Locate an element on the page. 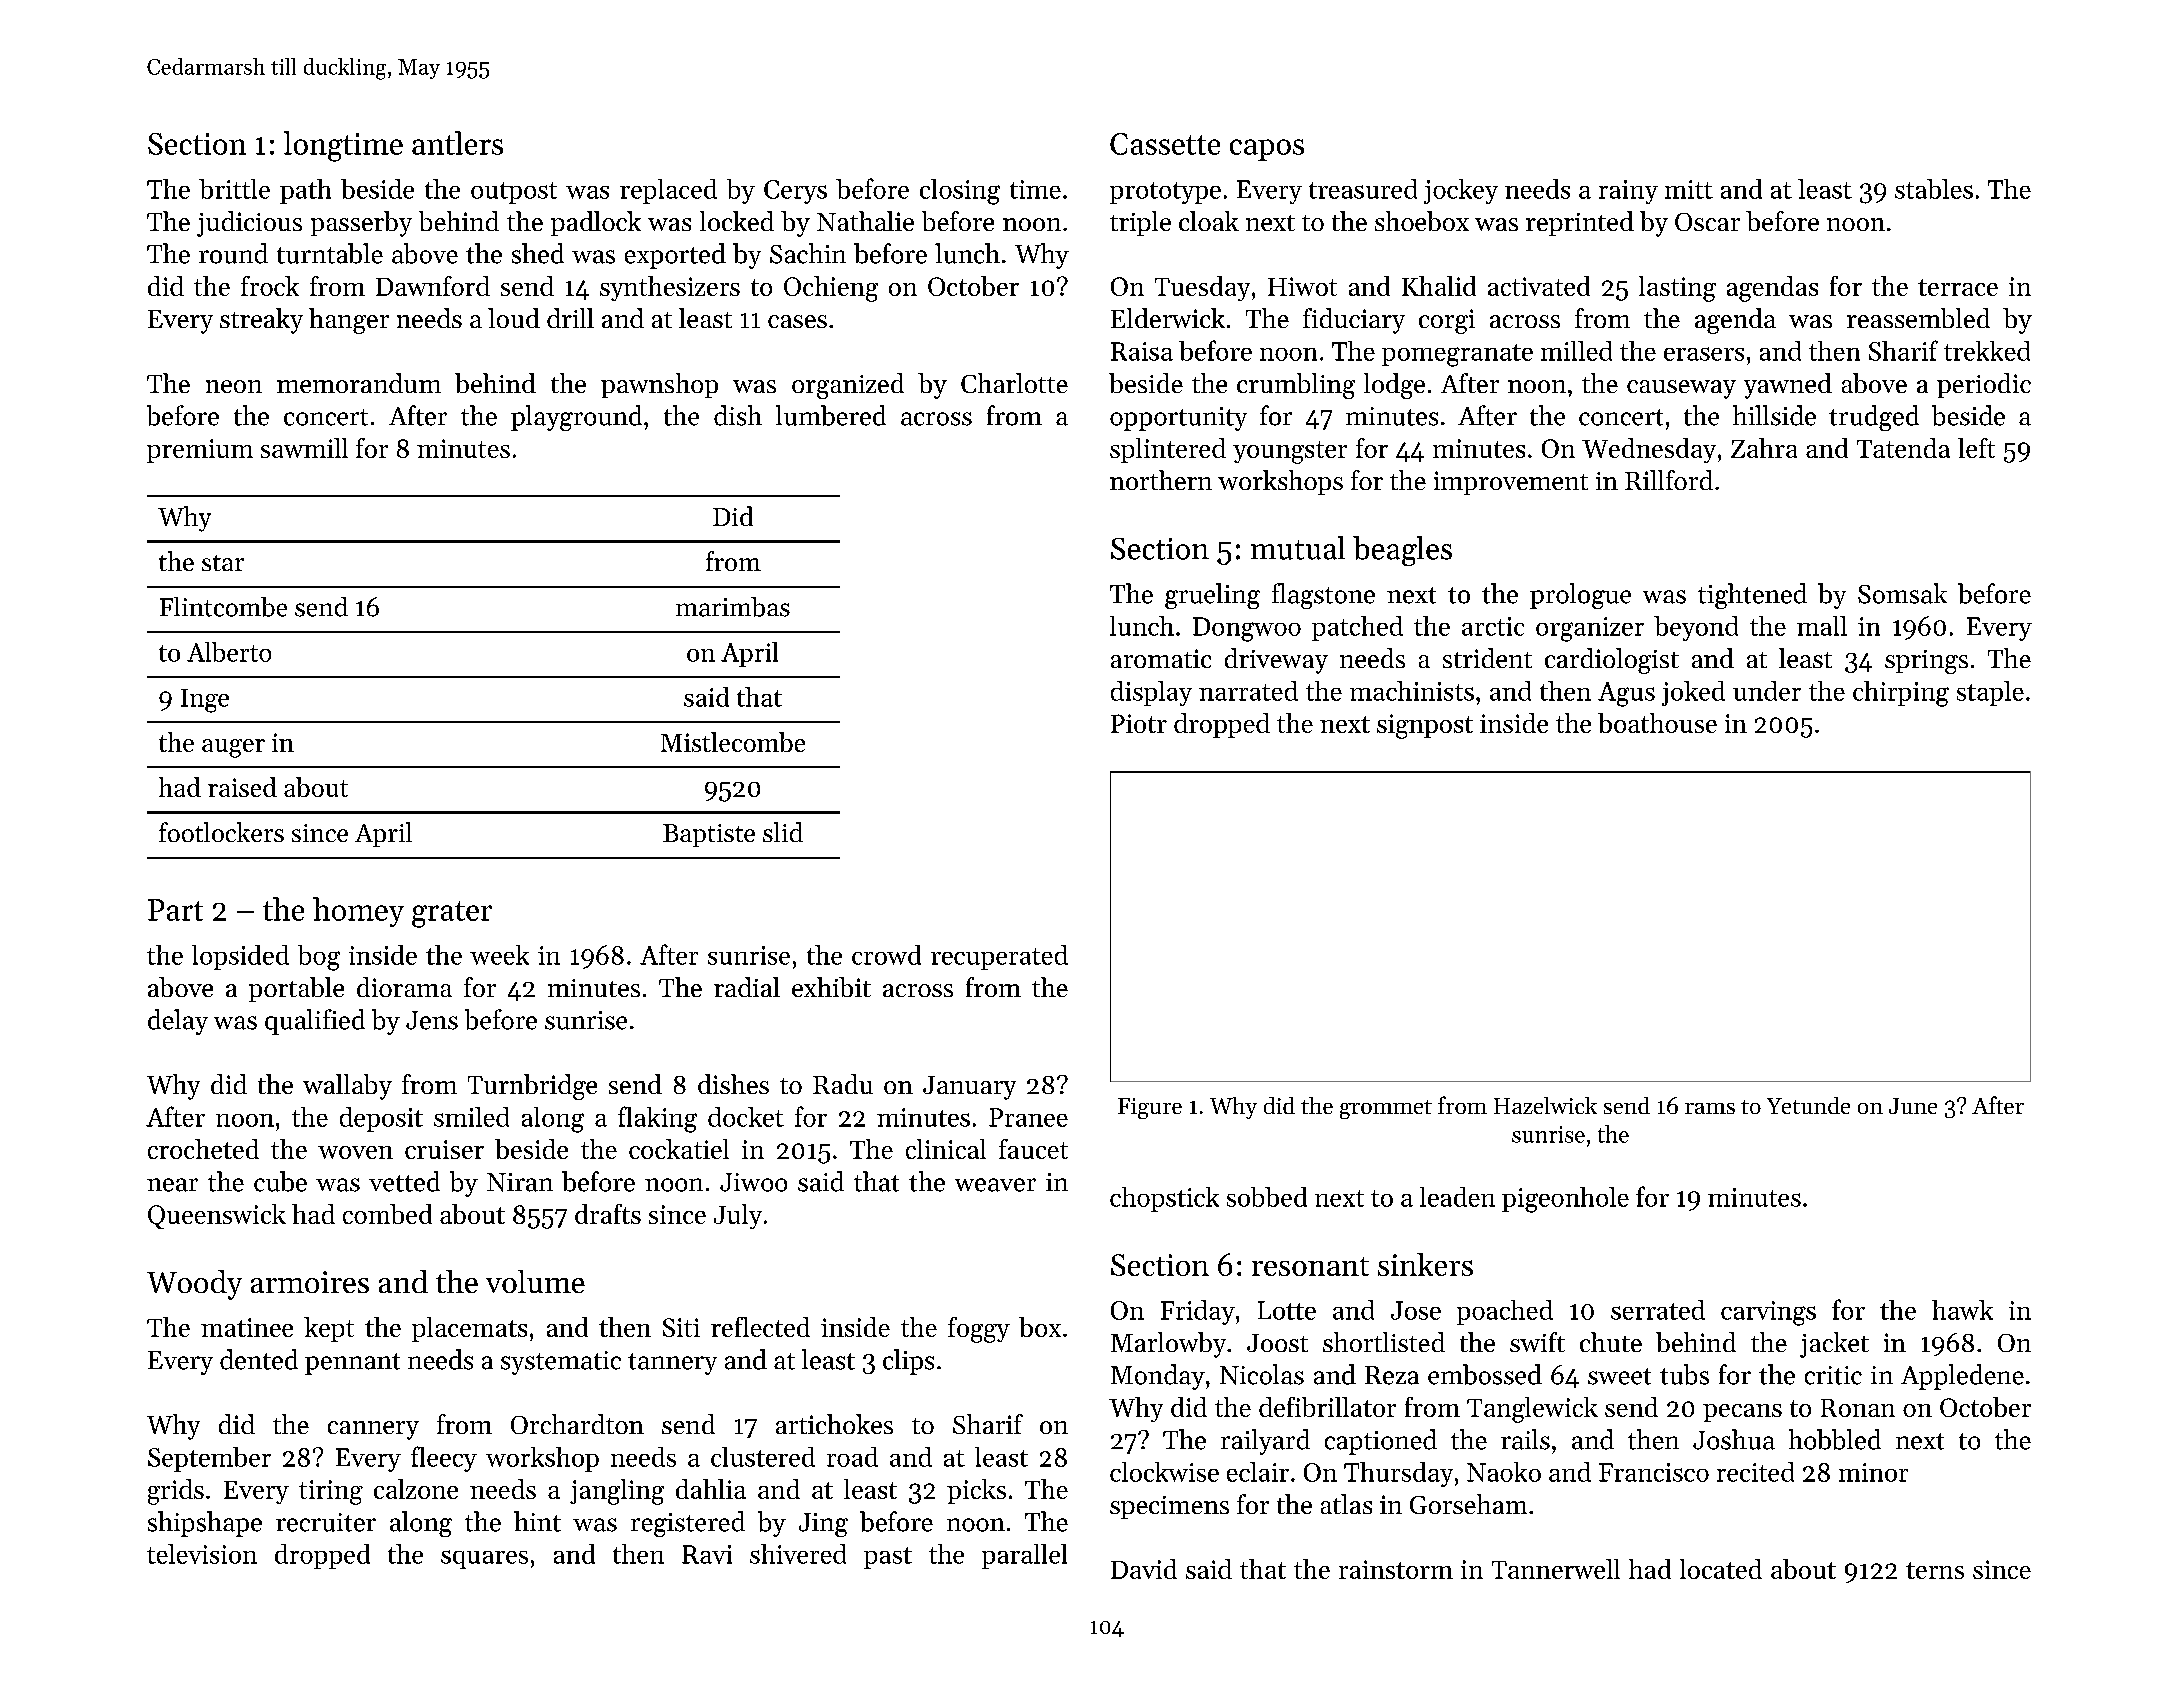 Image resolution: width=2178 pixels, height=1683 pixels. frock is located at coordinates (270, 286).
